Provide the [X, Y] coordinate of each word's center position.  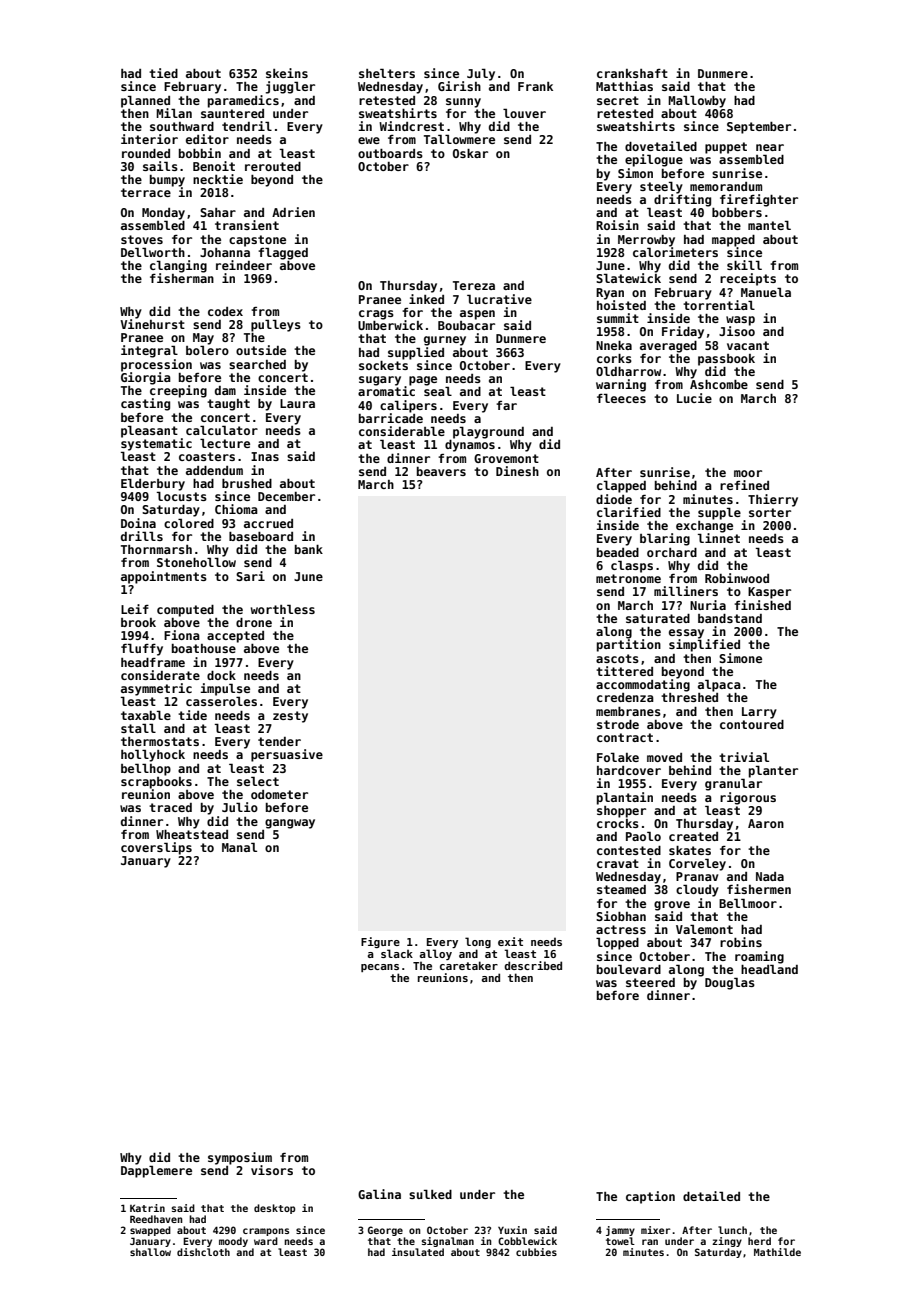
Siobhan [621, 916]
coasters [207, 456]
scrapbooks [156, 783]
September [759, 128]
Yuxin [512, 1230]
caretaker [469, 965]
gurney [445, 341]
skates [690, 850]
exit [510, 941]
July [481, 74]
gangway [290, 824]
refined [744, 485]
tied [163, 73]
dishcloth [203, 1252]
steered [650, 982]
